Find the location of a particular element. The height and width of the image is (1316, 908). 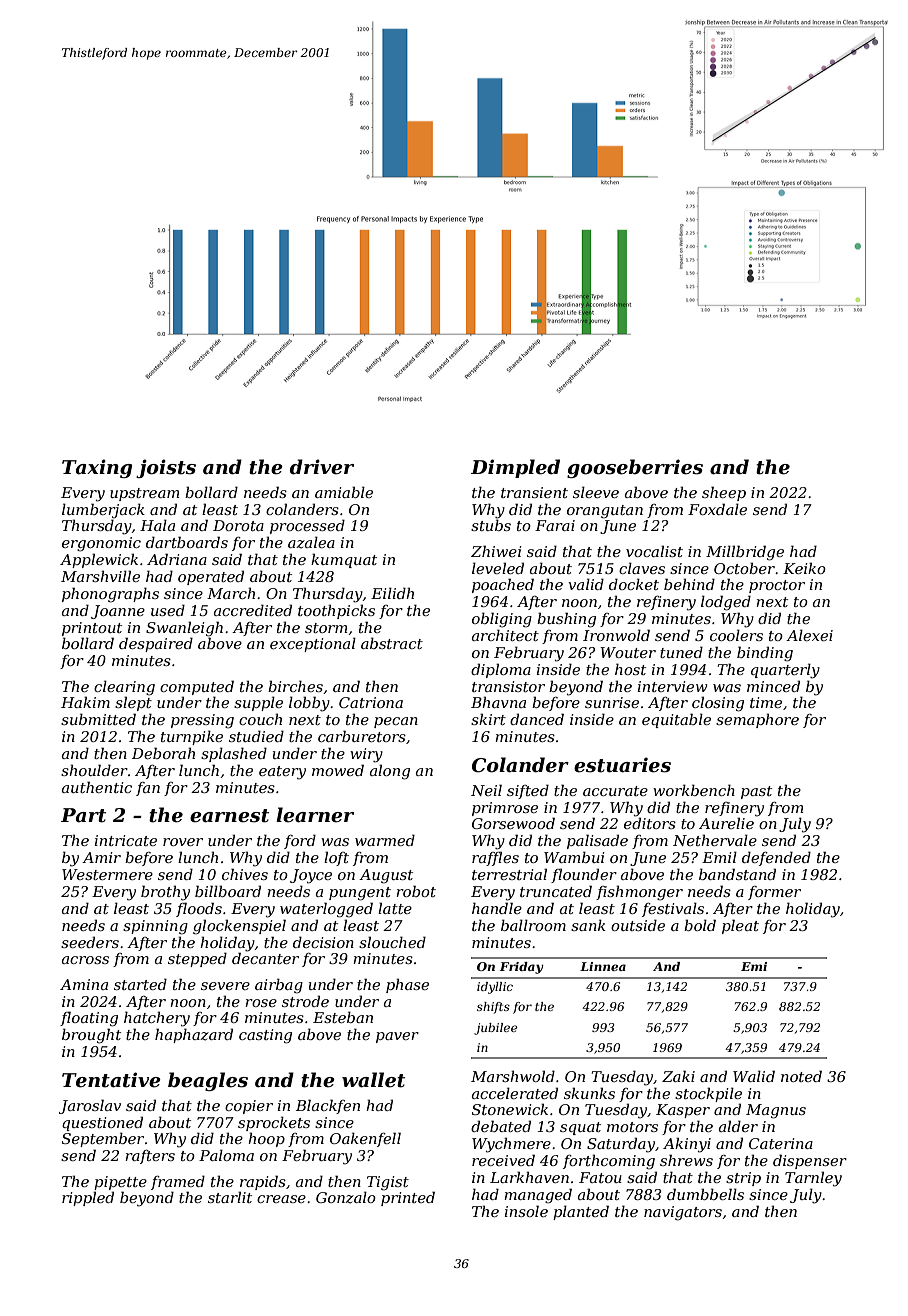

airbag is located at coordinates (279, 986).
